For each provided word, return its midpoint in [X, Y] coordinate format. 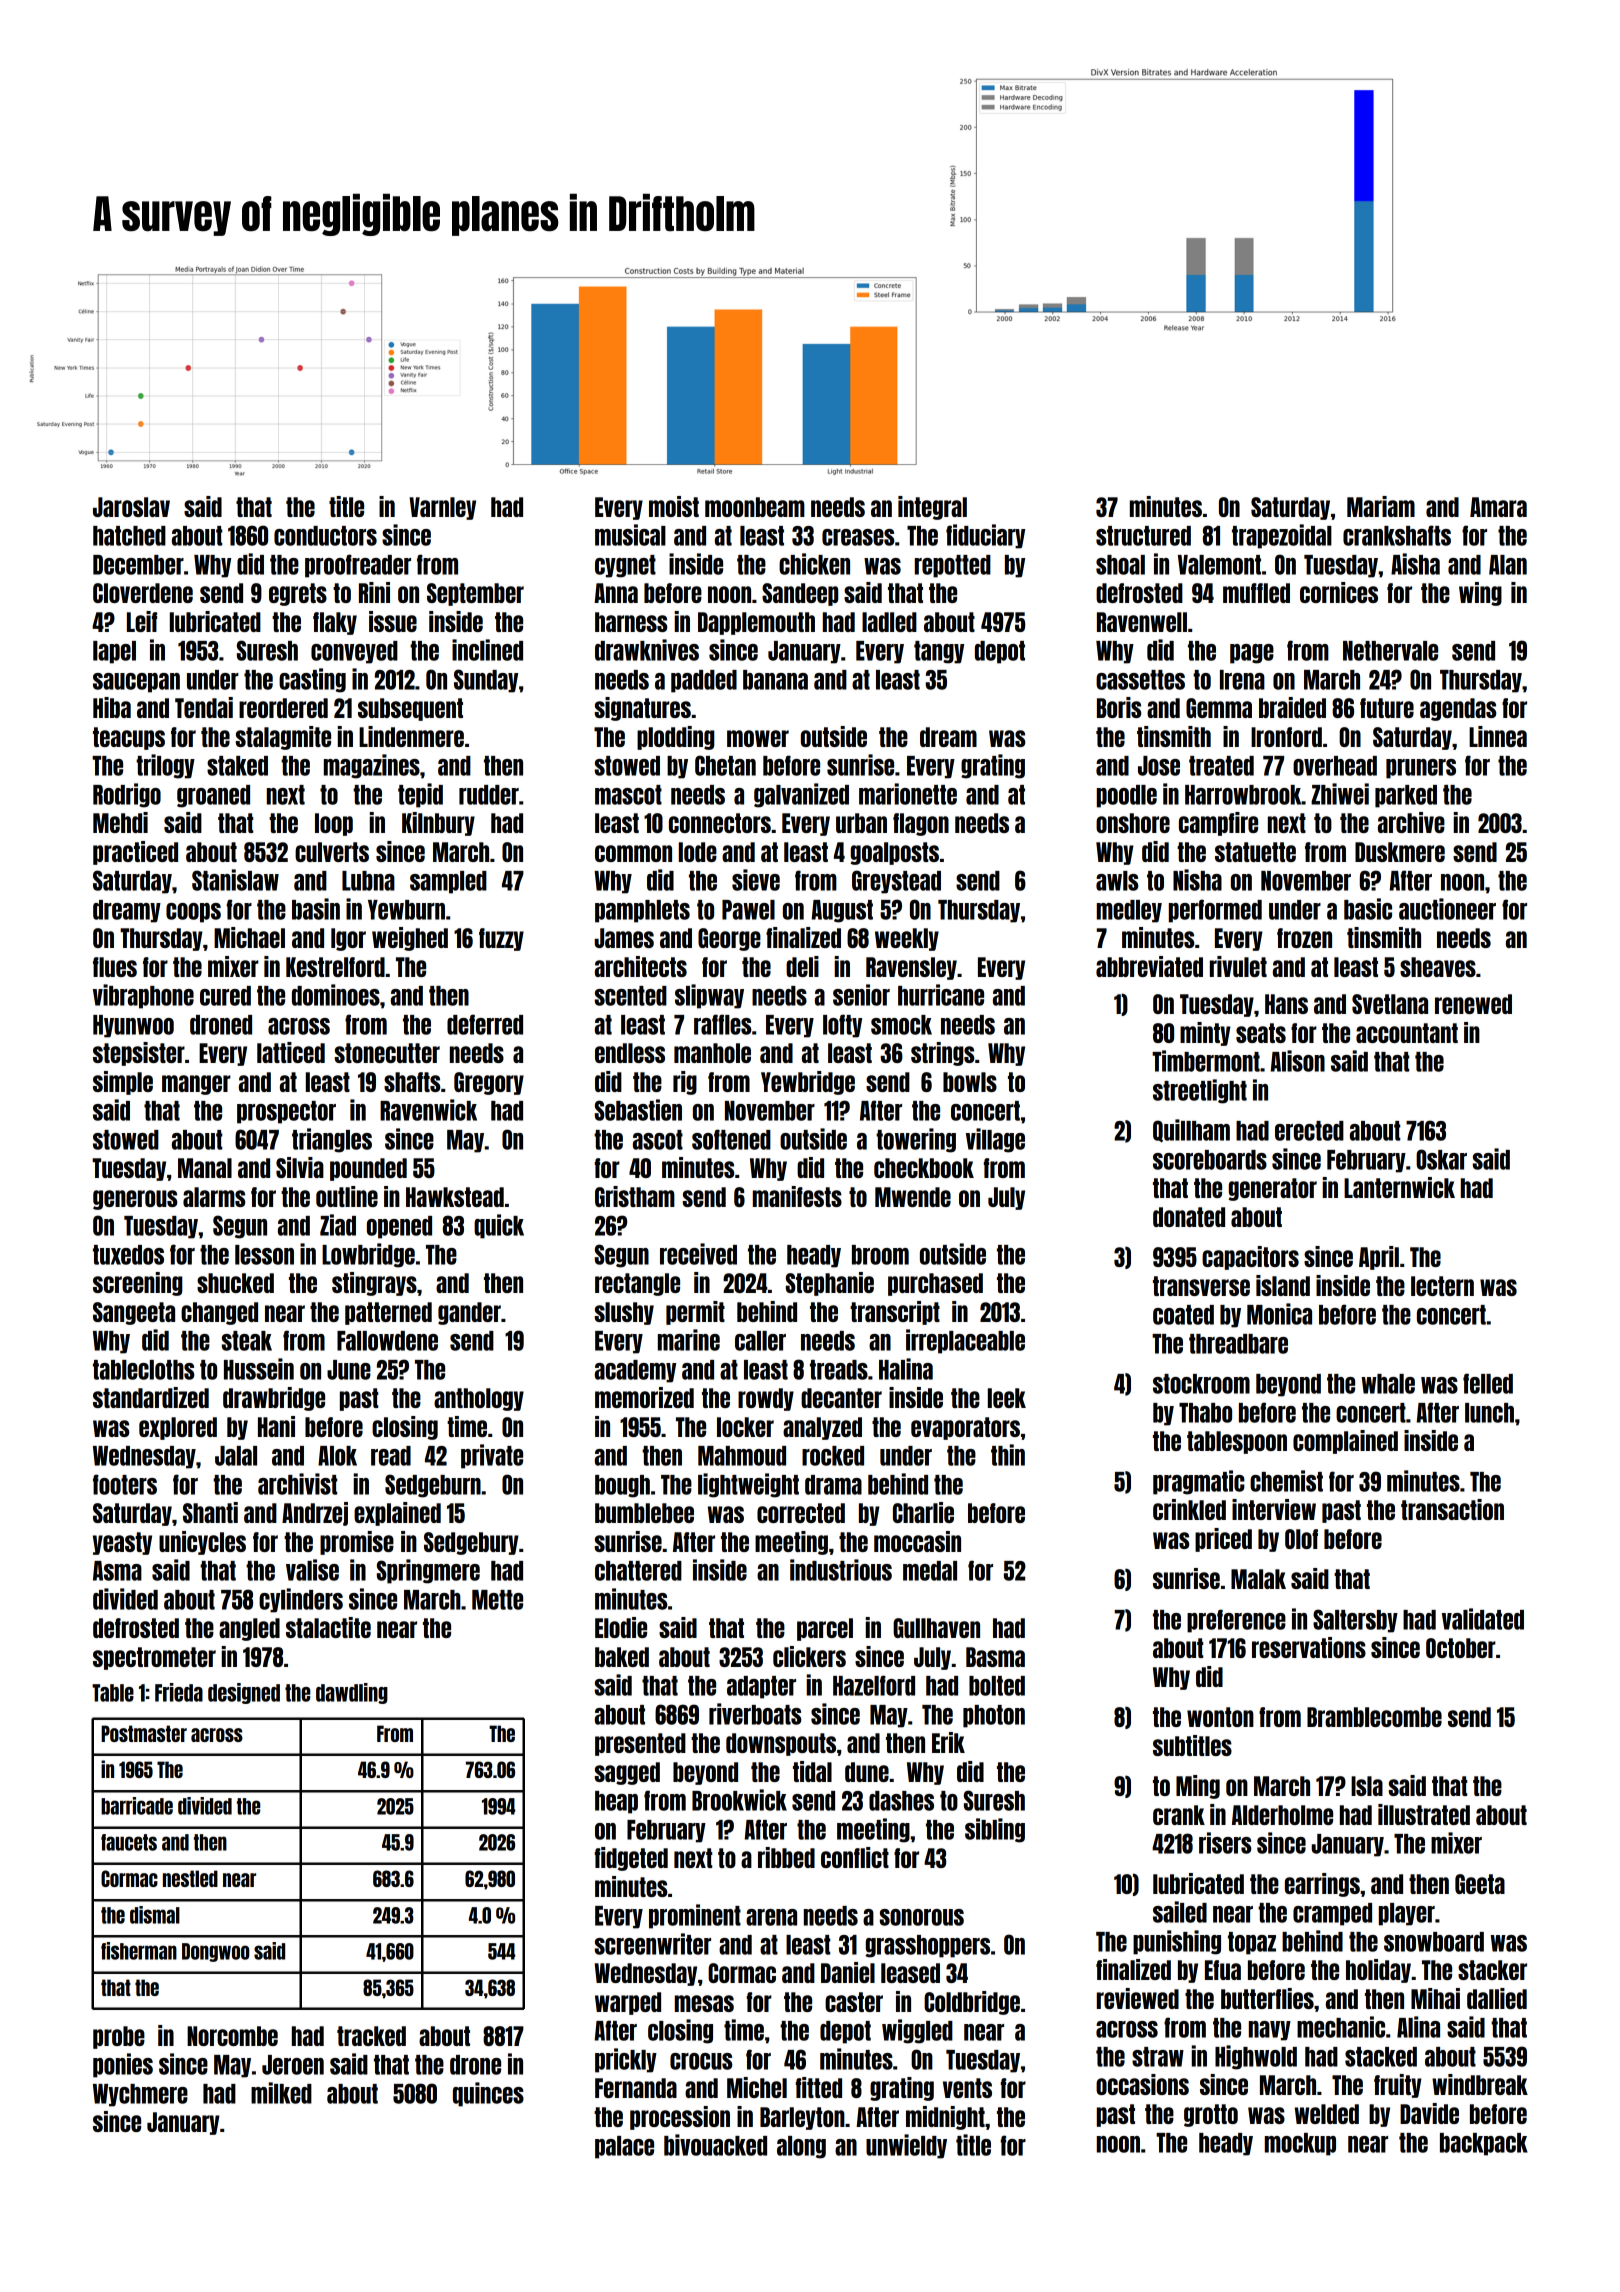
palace [624, 2147]
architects [641, 966]
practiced [135, 853]
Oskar [1441, 1159]
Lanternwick [1399, 1187]
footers [125, 1484]
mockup [1300, 2144]
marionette [908, 794]
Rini [374, 592]
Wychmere [140, 2095]
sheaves [1438, 967]
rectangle [637, 1284]
